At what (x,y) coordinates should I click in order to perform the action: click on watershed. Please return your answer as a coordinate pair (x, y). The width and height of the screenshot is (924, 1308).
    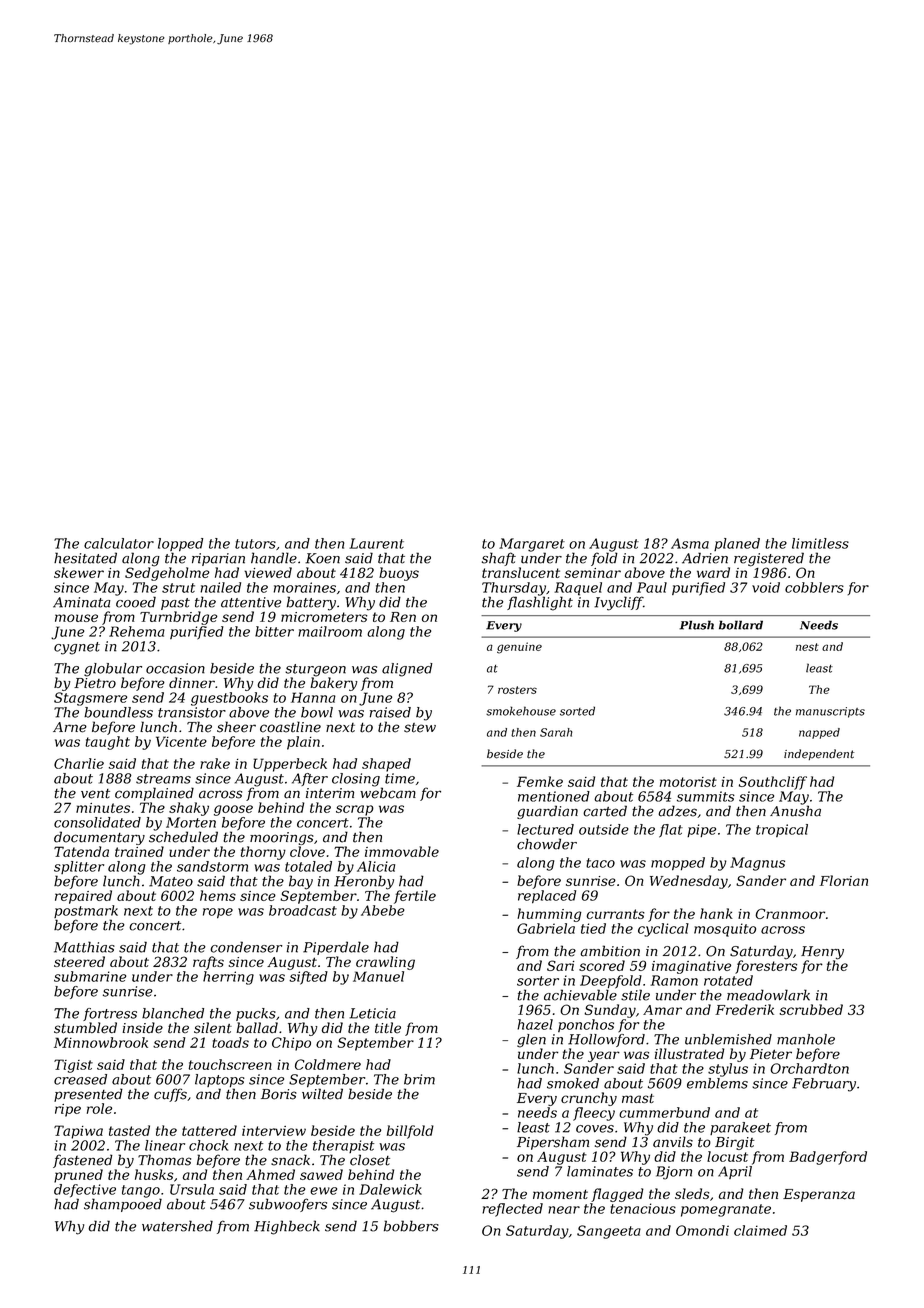
    Looking at the image, I should click on (177, 1226).
